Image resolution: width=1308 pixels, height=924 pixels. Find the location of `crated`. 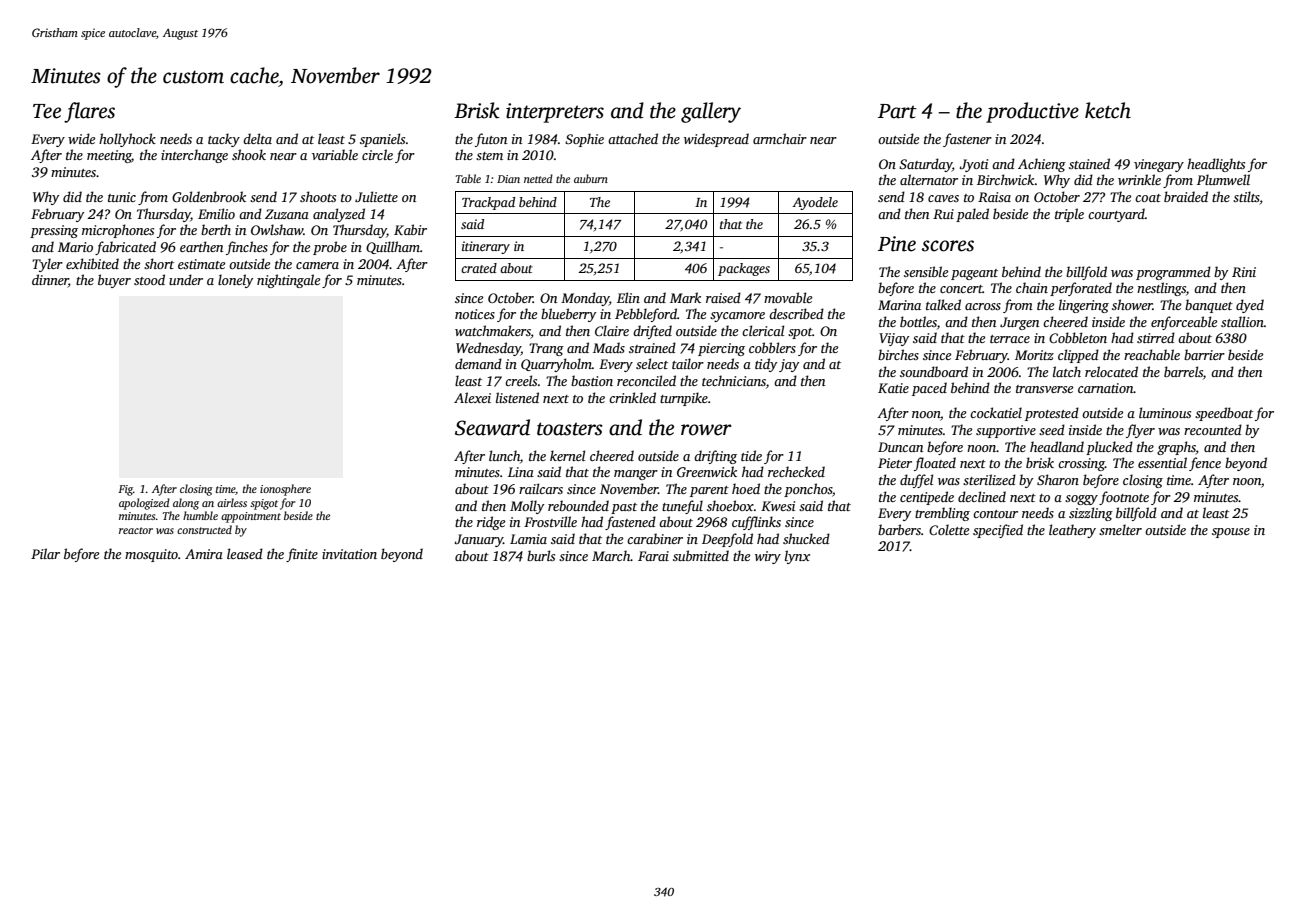

crated is located at coordinates (479, 268).
